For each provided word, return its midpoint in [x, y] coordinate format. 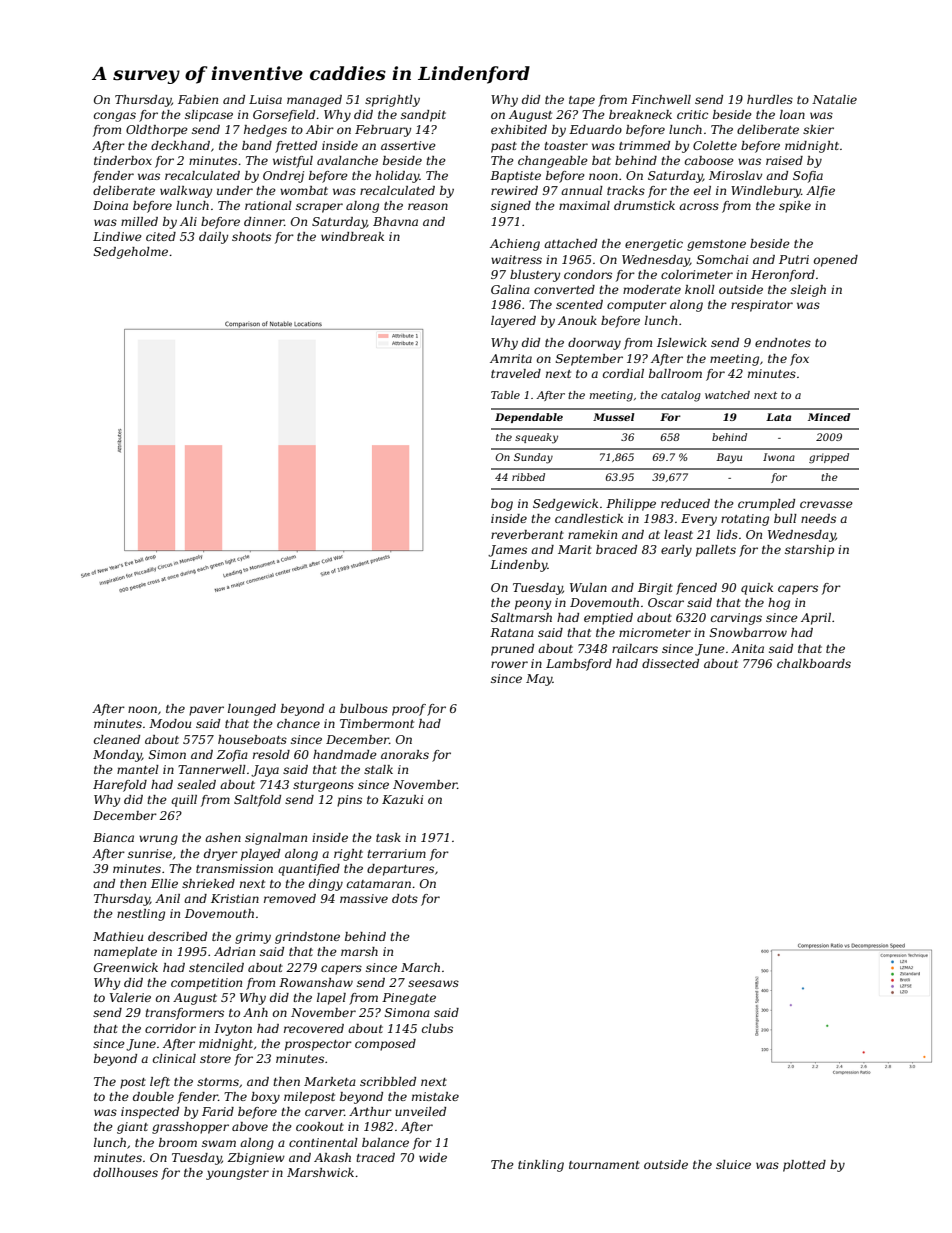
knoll [700, 289]
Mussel [613, 417]
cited [161, 236]
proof [409, 710]
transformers [184, 1014]
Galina [510, 289]
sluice [733, 1164]
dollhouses [125, 1172]
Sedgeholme [131, 253]
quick [757, 589]
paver [206, 711]
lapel [331, 999]
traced [375, 1157]
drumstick [644, 205]
